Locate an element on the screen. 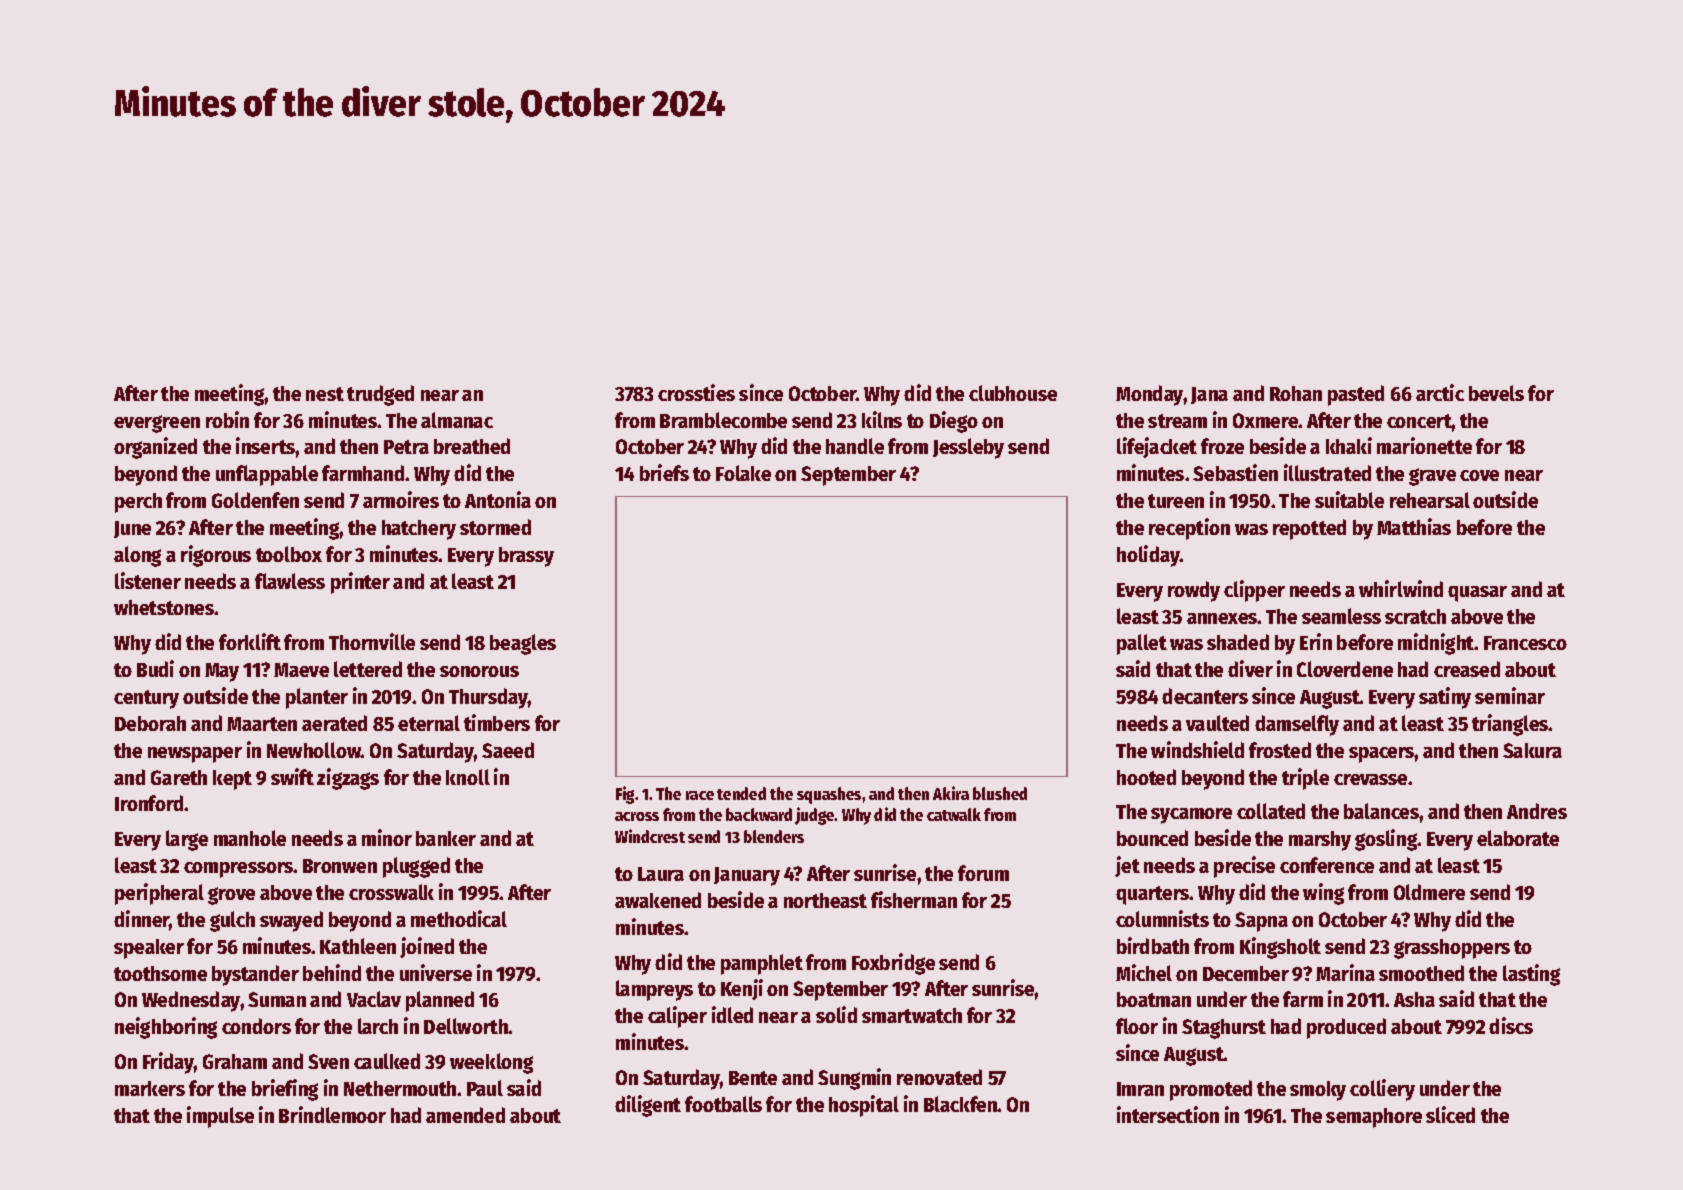  solid is located at coordinates (836, 1014).
